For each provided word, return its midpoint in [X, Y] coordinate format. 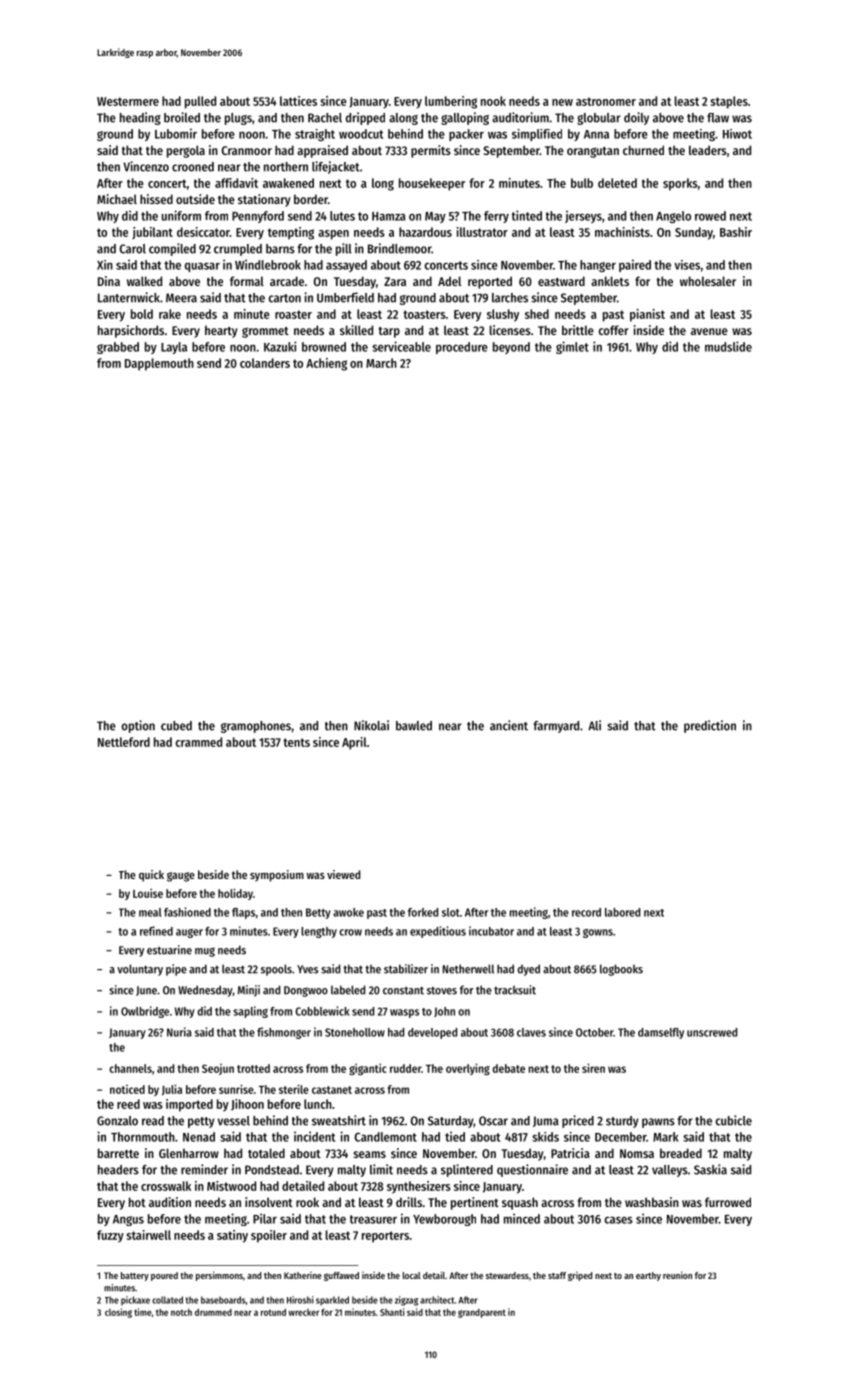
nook [493, 101]
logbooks [621, 970]
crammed [198, 742]
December [620, 1137]
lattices [298, 101]
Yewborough [444, 1220]
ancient [509, 725]
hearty [221, 331]
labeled [348, 990]
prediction [710, 726]
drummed [213, 1312]
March [381, 363]
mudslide [728, 346]
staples [729, 102]
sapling [250, 1012]
